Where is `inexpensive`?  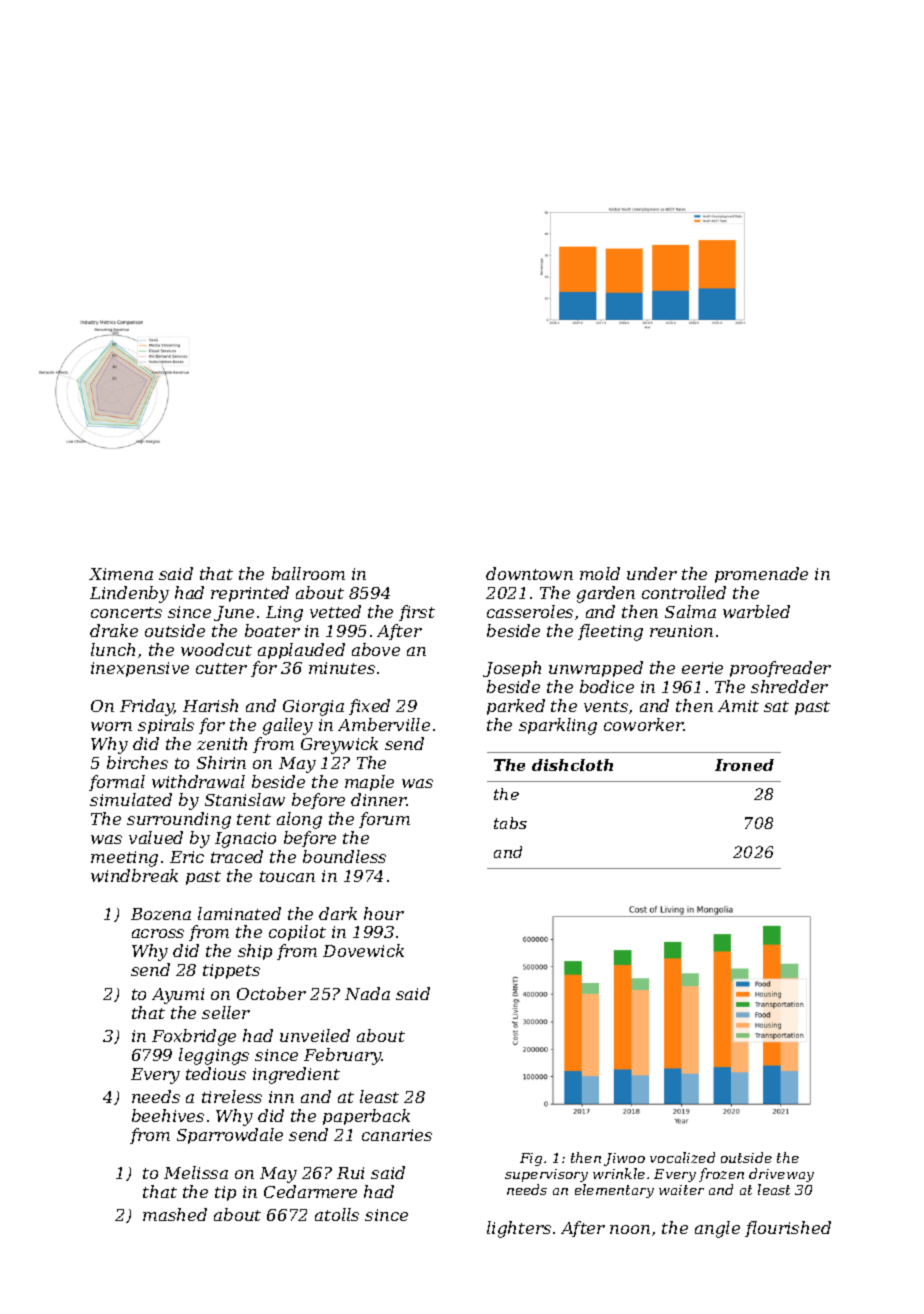
inexpensive is located at coordinates (140, 669).
